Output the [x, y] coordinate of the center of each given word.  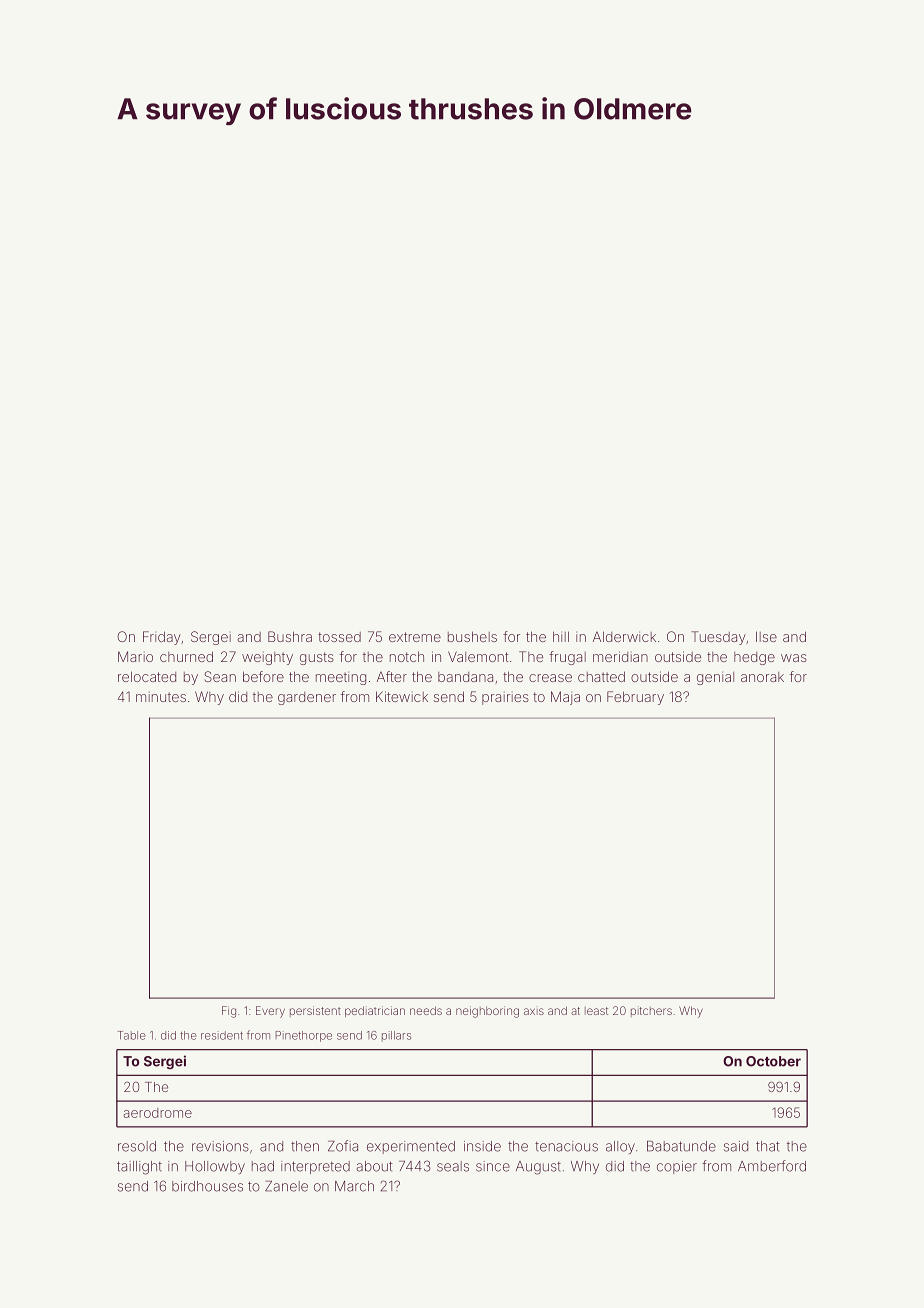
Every [270, 1012]
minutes [161, 697]
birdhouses [207, 1186]
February [635, 698]
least [596, 1011]
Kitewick [402, 696]
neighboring [487, 1012]
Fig [229, 1012]
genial [715, 678]
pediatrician [375, 1011]
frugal [567, 658]
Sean [220, 676]
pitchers [651, 1012]
